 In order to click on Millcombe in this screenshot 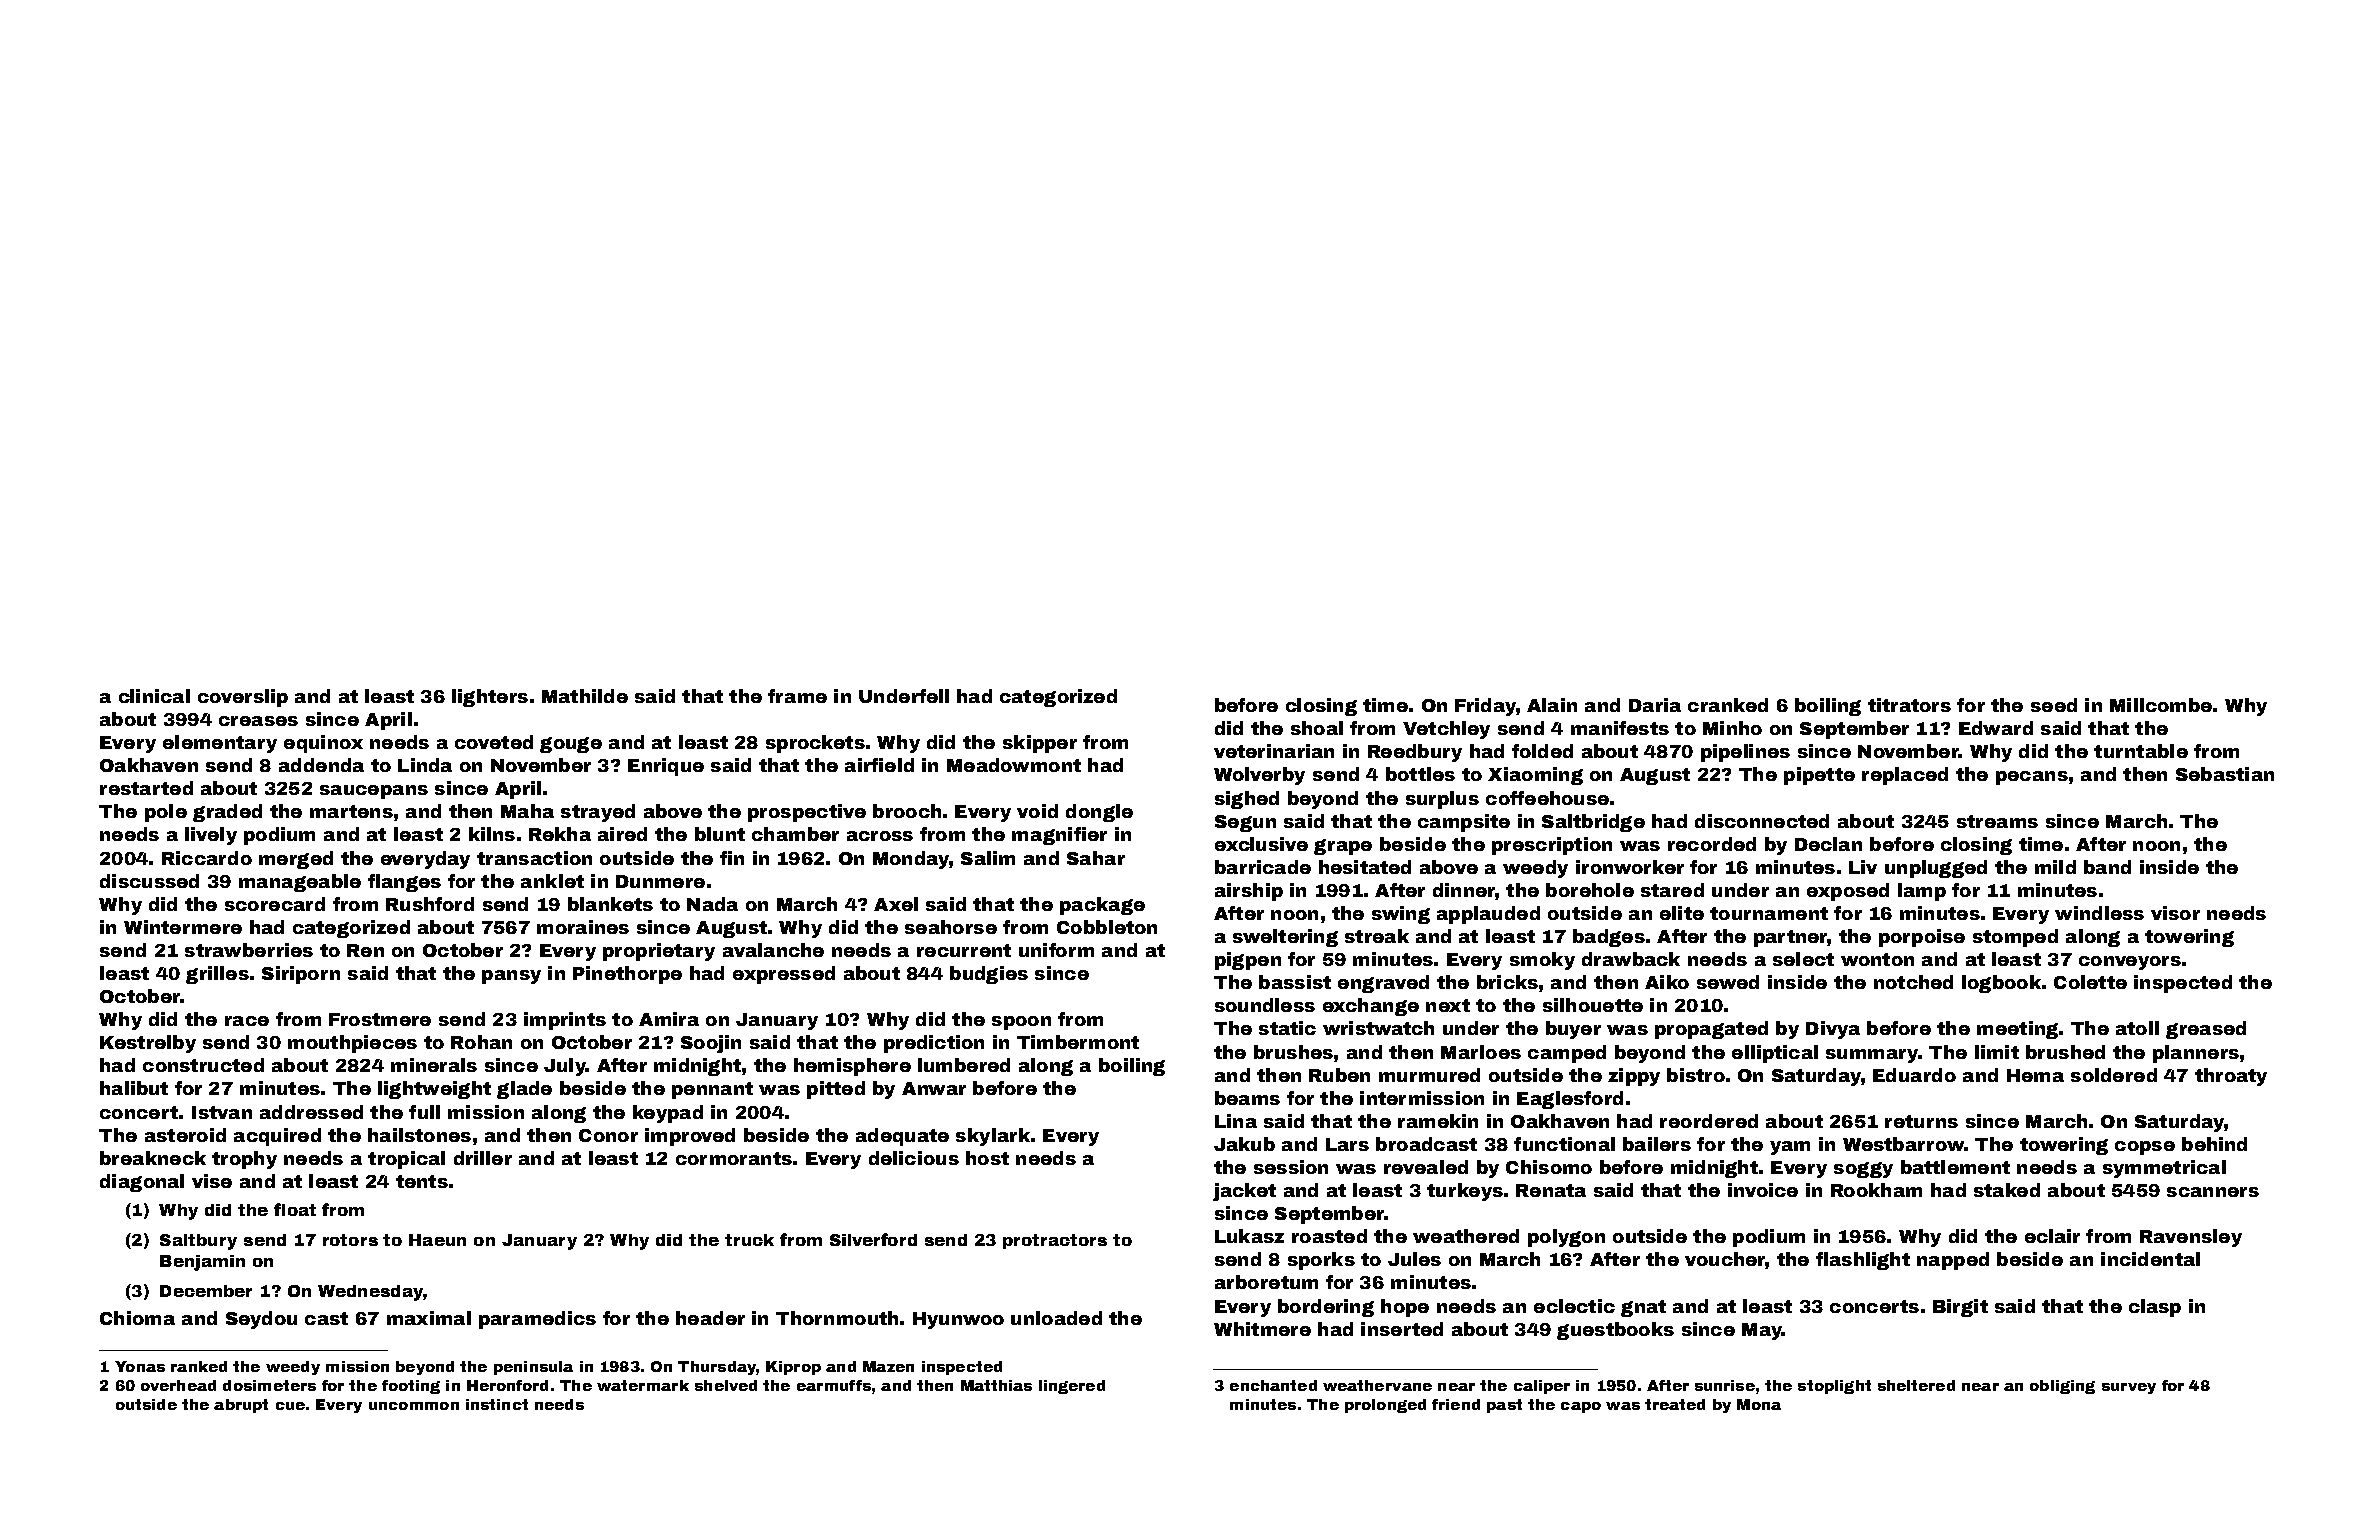, I will do `click(2161, 705)`.
